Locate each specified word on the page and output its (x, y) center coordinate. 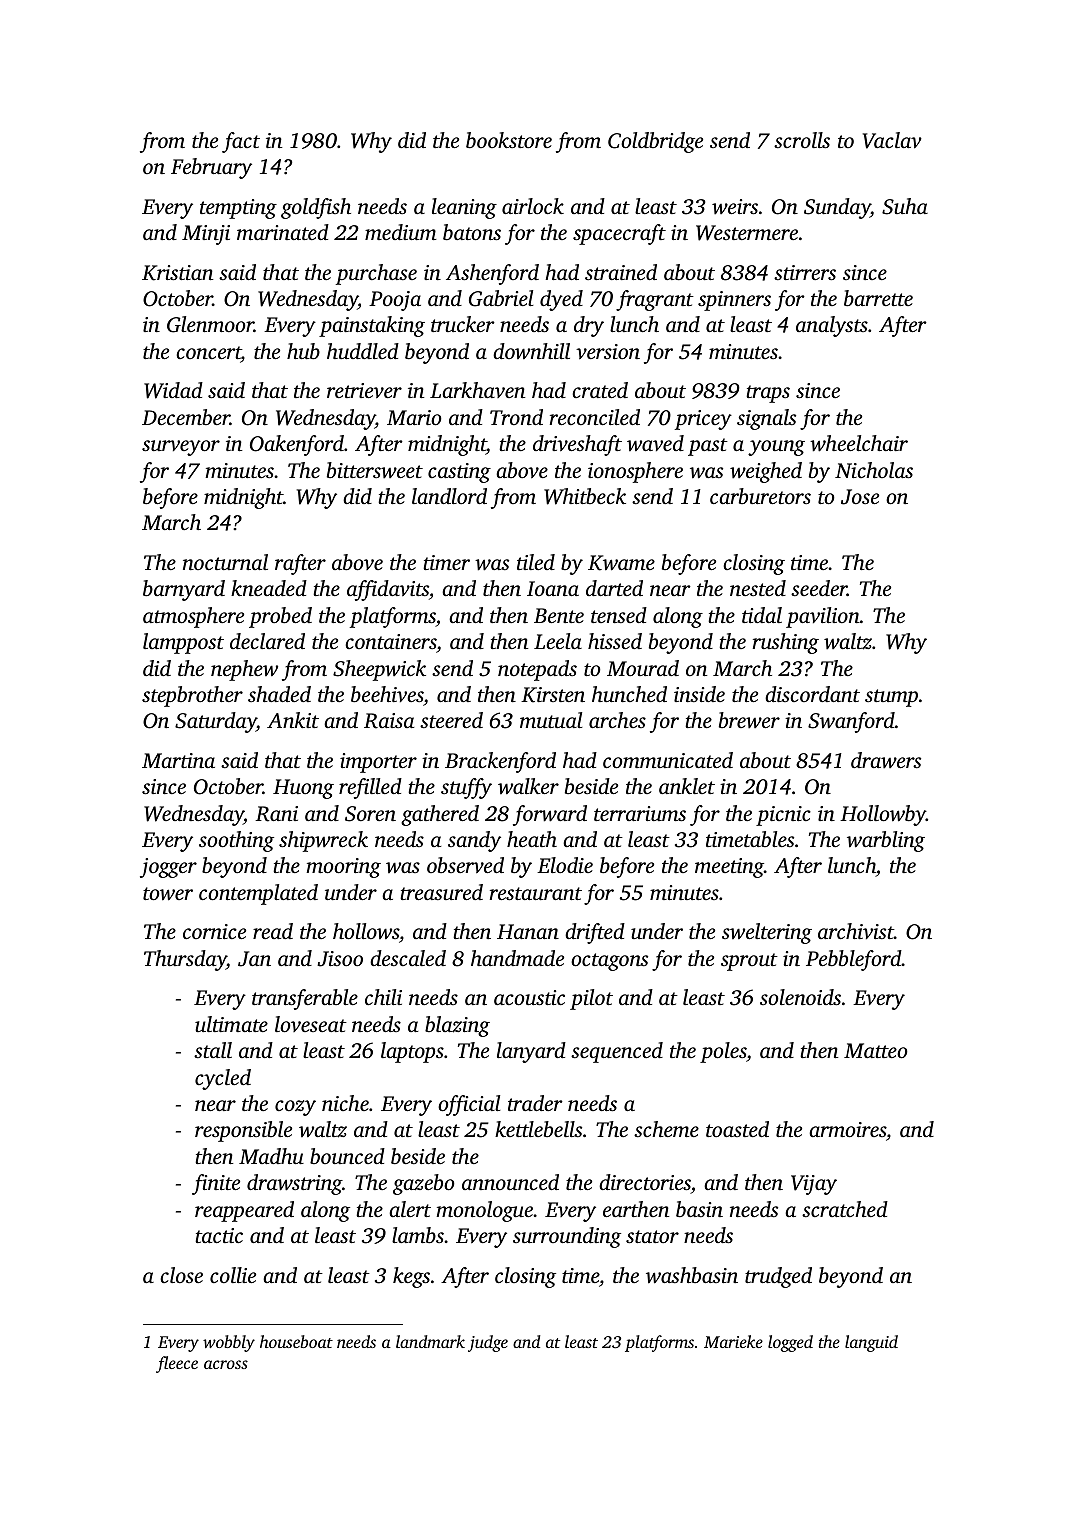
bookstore (509, 140)
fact (241, 142)
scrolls (802, 140)
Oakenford (297, 445)
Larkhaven (477, 390)
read (273, 931)
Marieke (733, 1341)
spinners (734, 301)
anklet (687, 786)
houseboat (296, 1341)
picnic (783, 816)
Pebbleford (854, 960)
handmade (517, 958)
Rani (276, 814)
